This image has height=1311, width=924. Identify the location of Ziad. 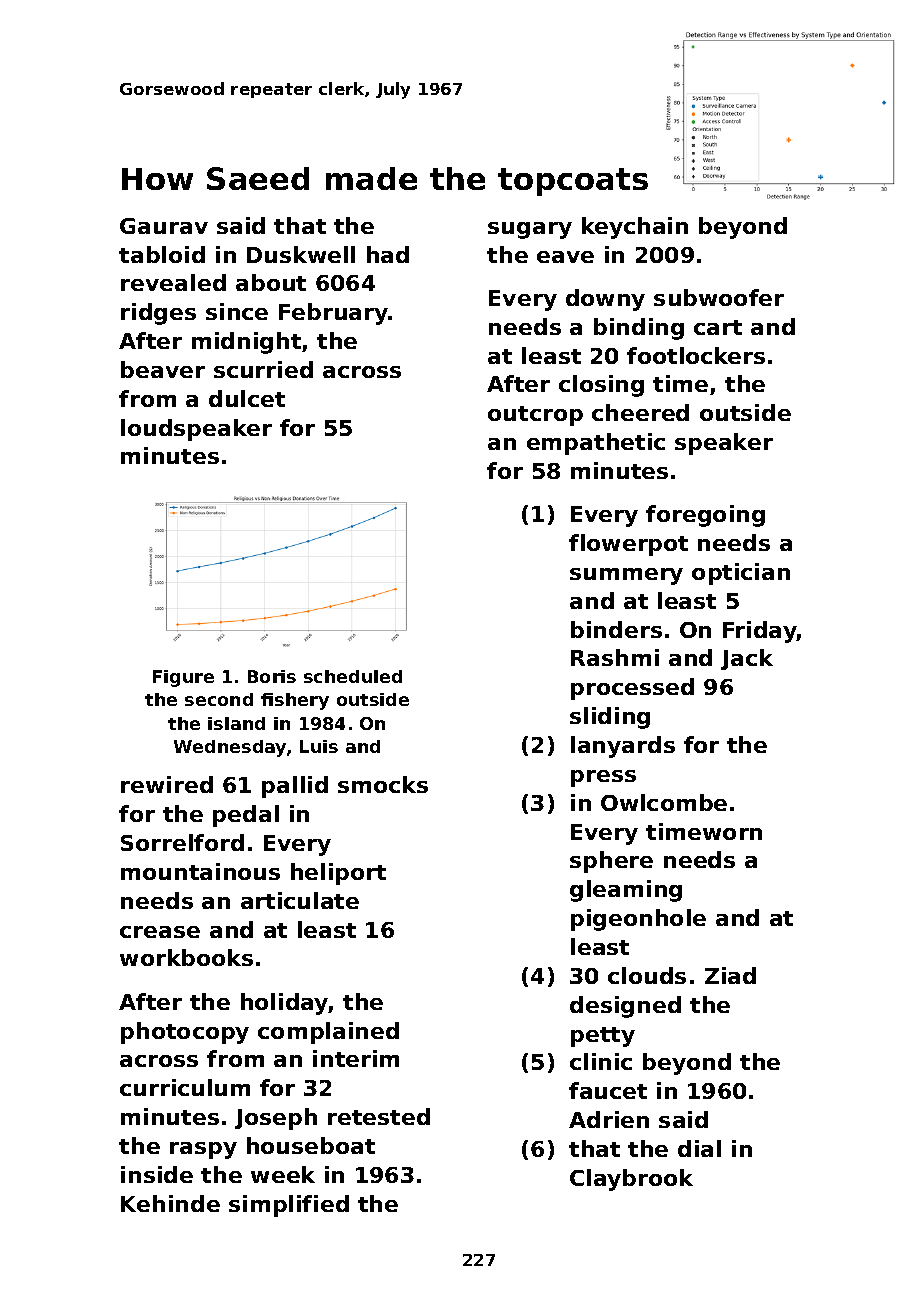
(730, 975).
